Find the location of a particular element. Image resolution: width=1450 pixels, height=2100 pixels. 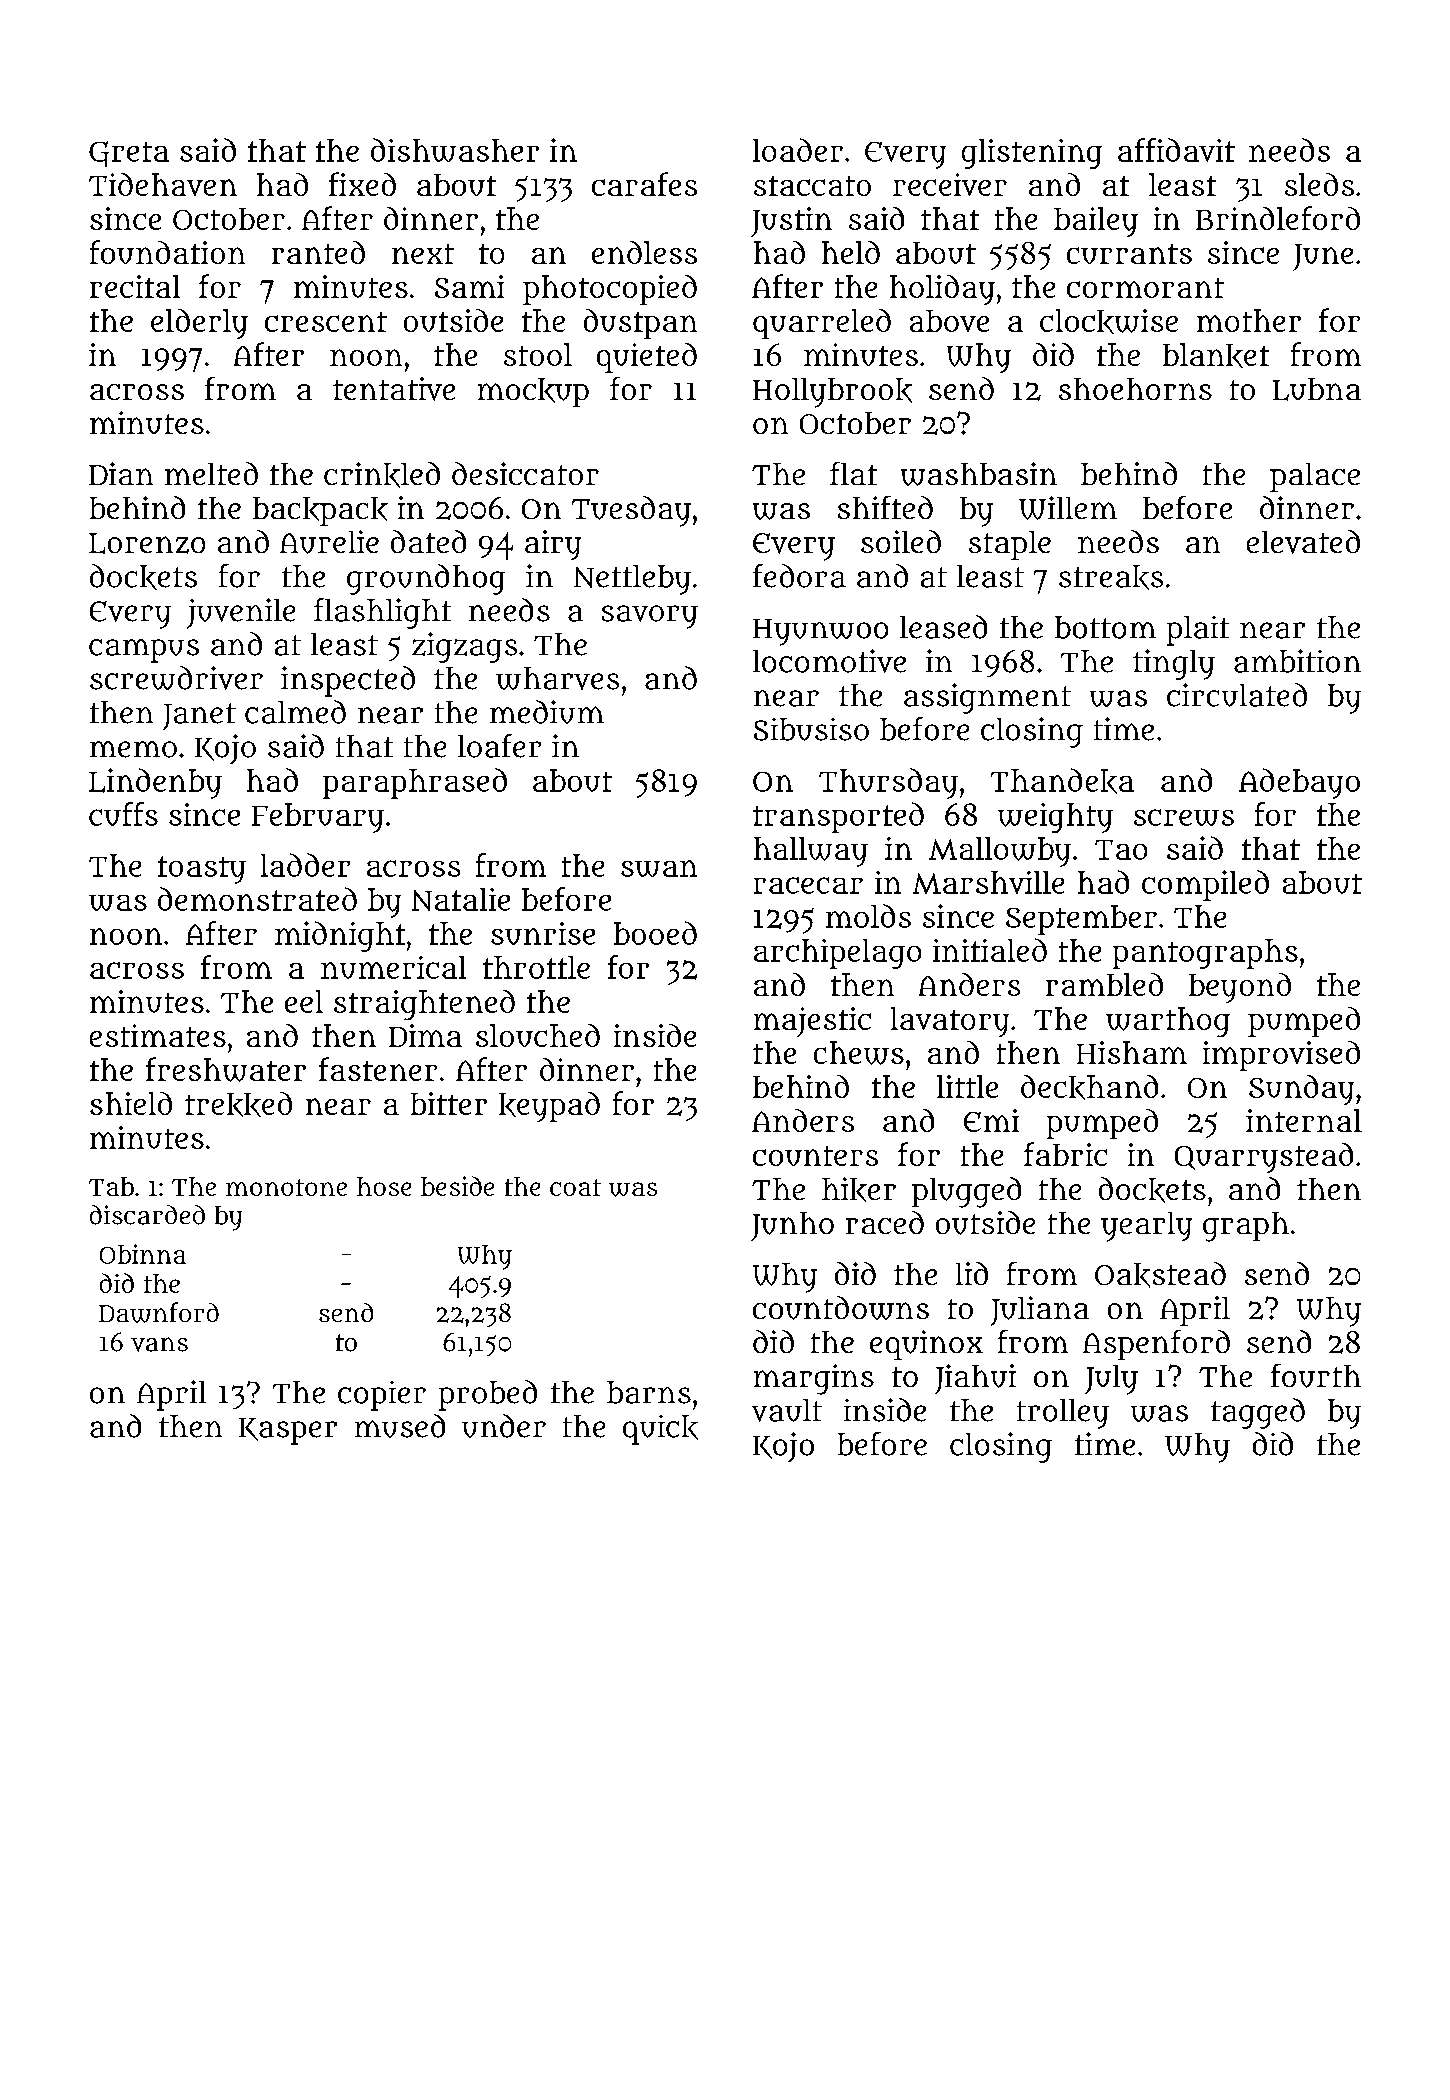

coat is located at coordinates (575, 1187).
